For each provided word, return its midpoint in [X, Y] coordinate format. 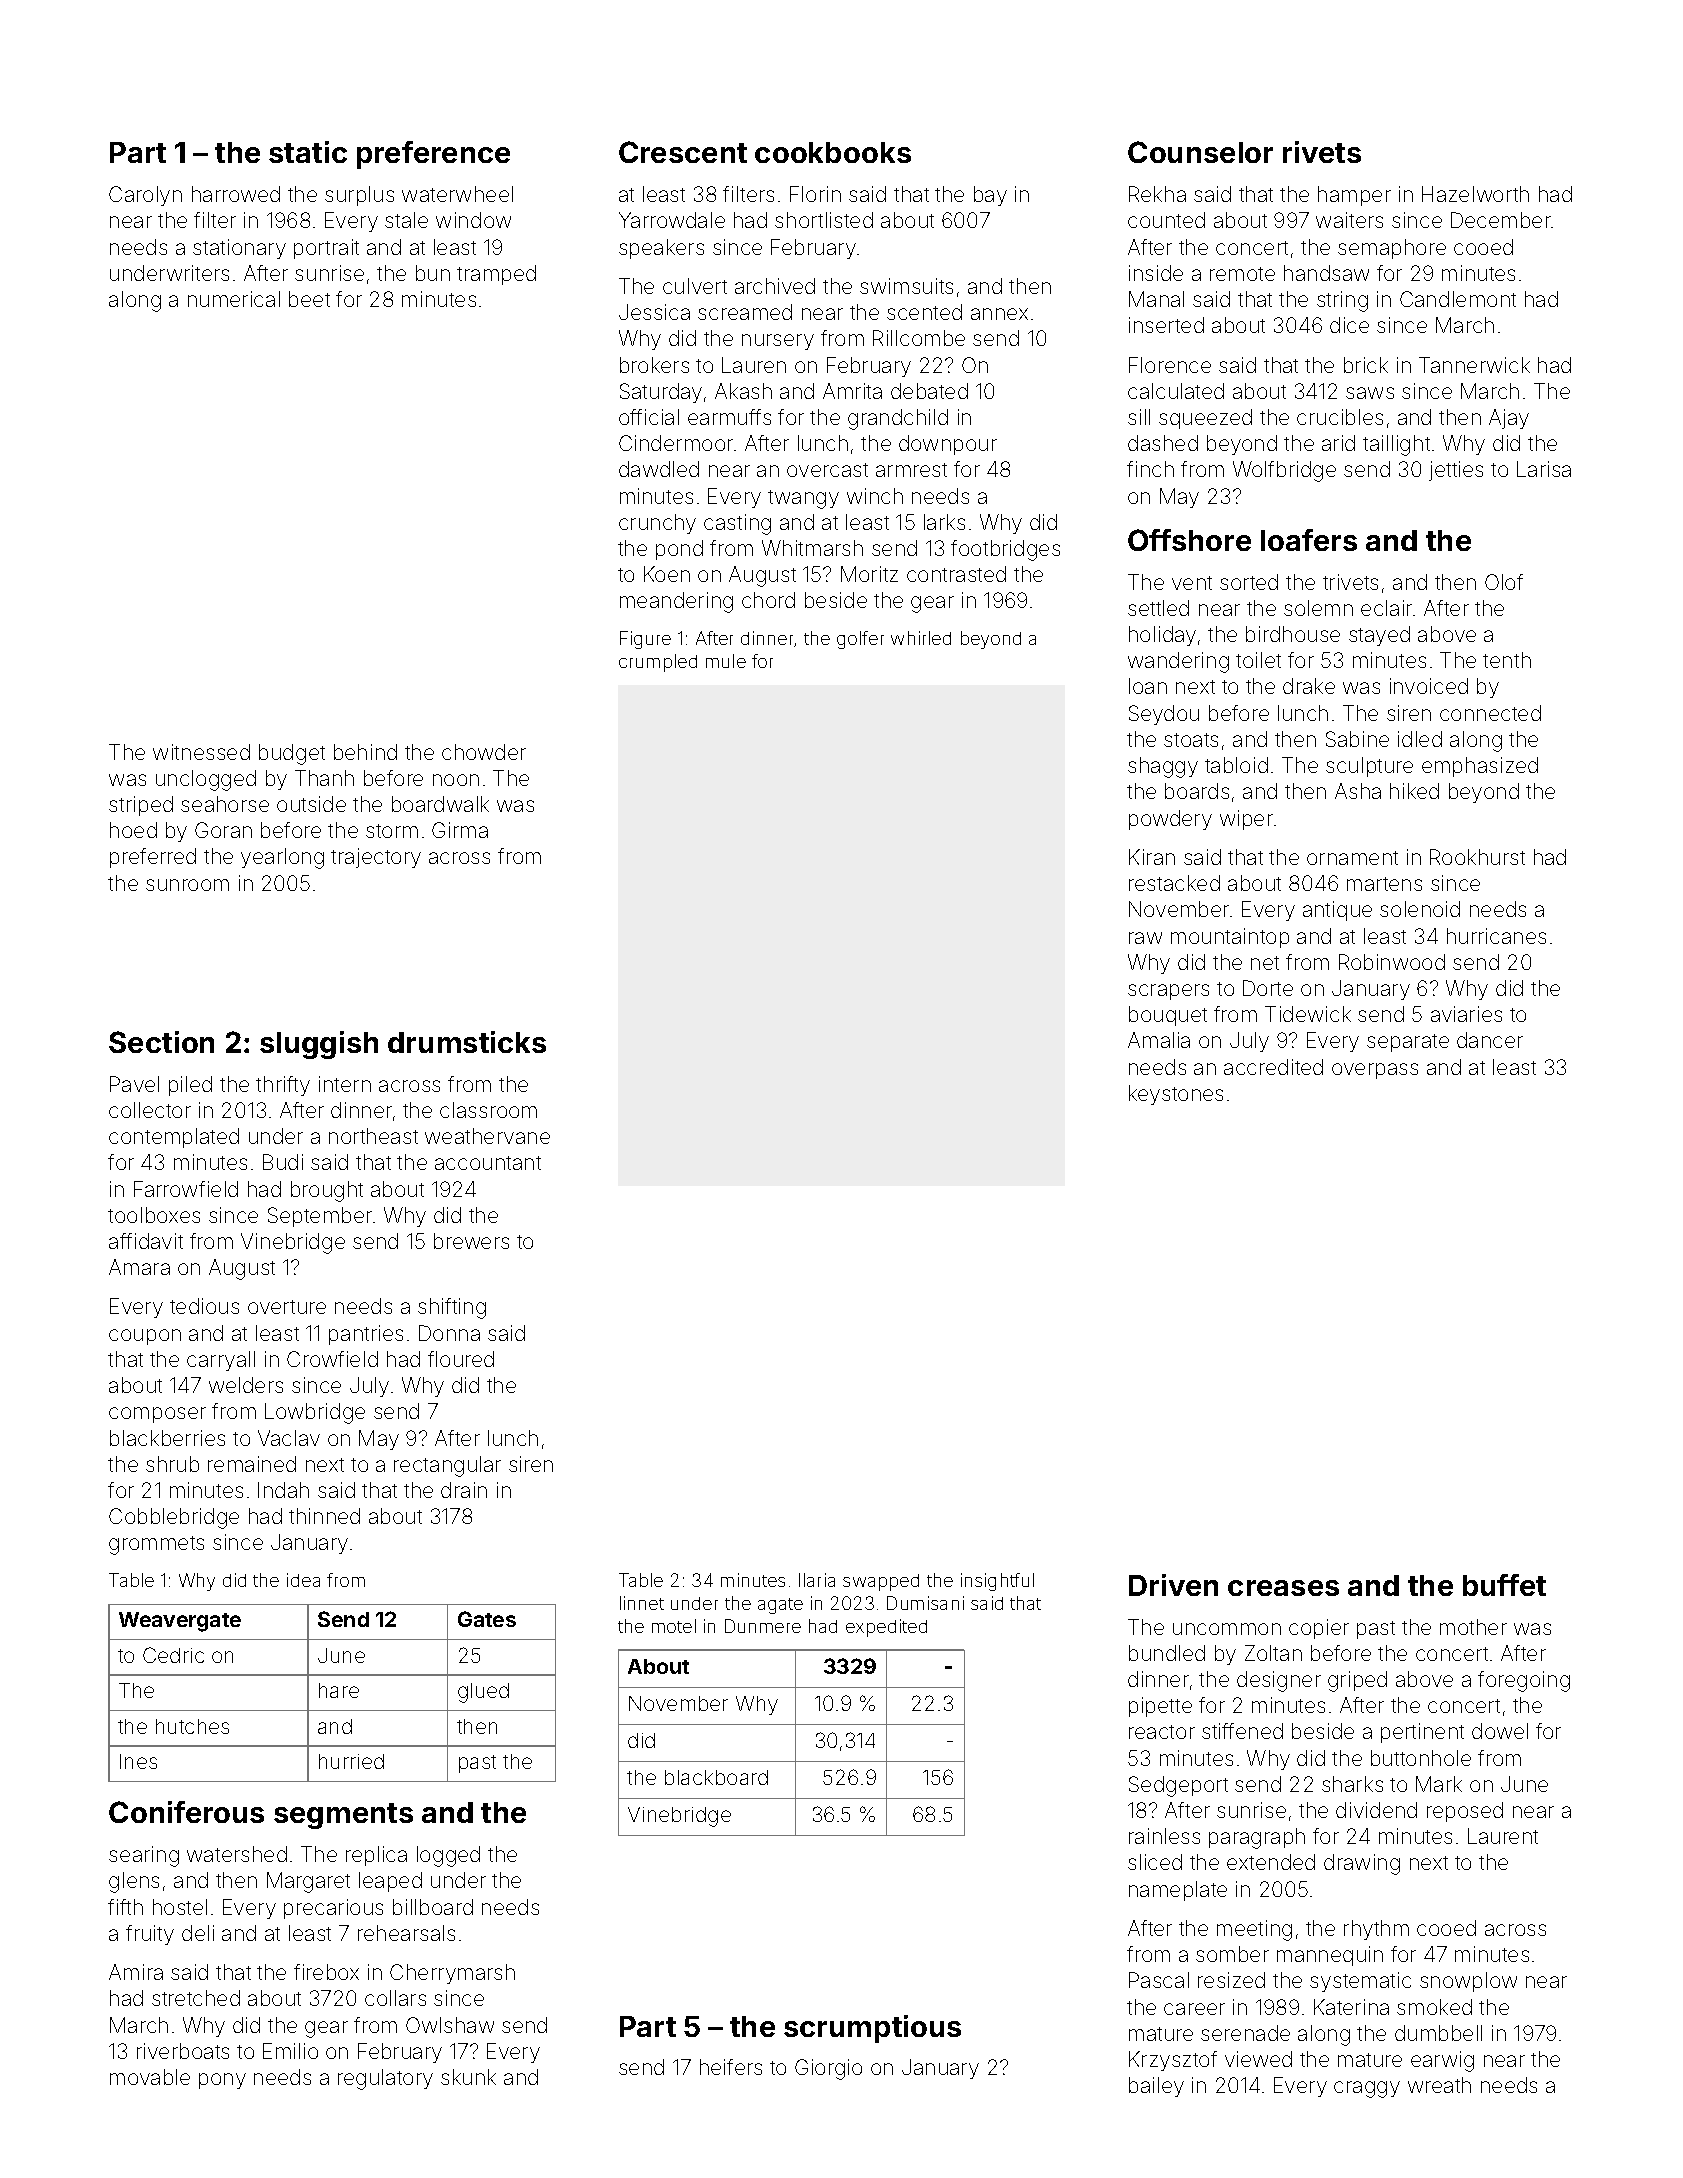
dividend [1376, 1810]
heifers [731, 2067]
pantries [366, 1335]
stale [406, 220]
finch [1150, 469]
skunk [468, 2077]
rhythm [1376, 1930]
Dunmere [763, 1626]
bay [990, 196]
